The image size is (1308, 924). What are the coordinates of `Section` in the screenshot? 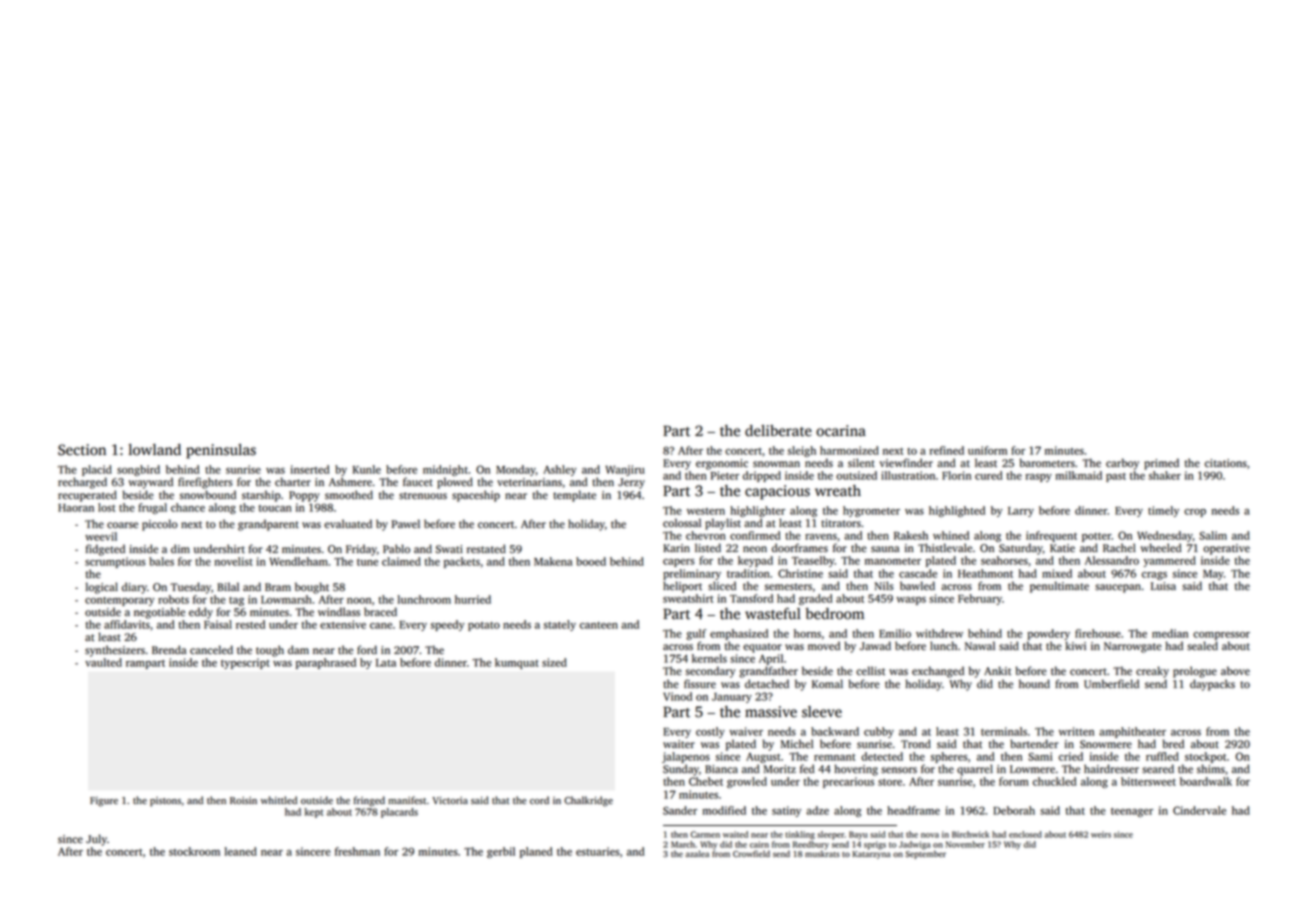 It's located at (82, 450).
